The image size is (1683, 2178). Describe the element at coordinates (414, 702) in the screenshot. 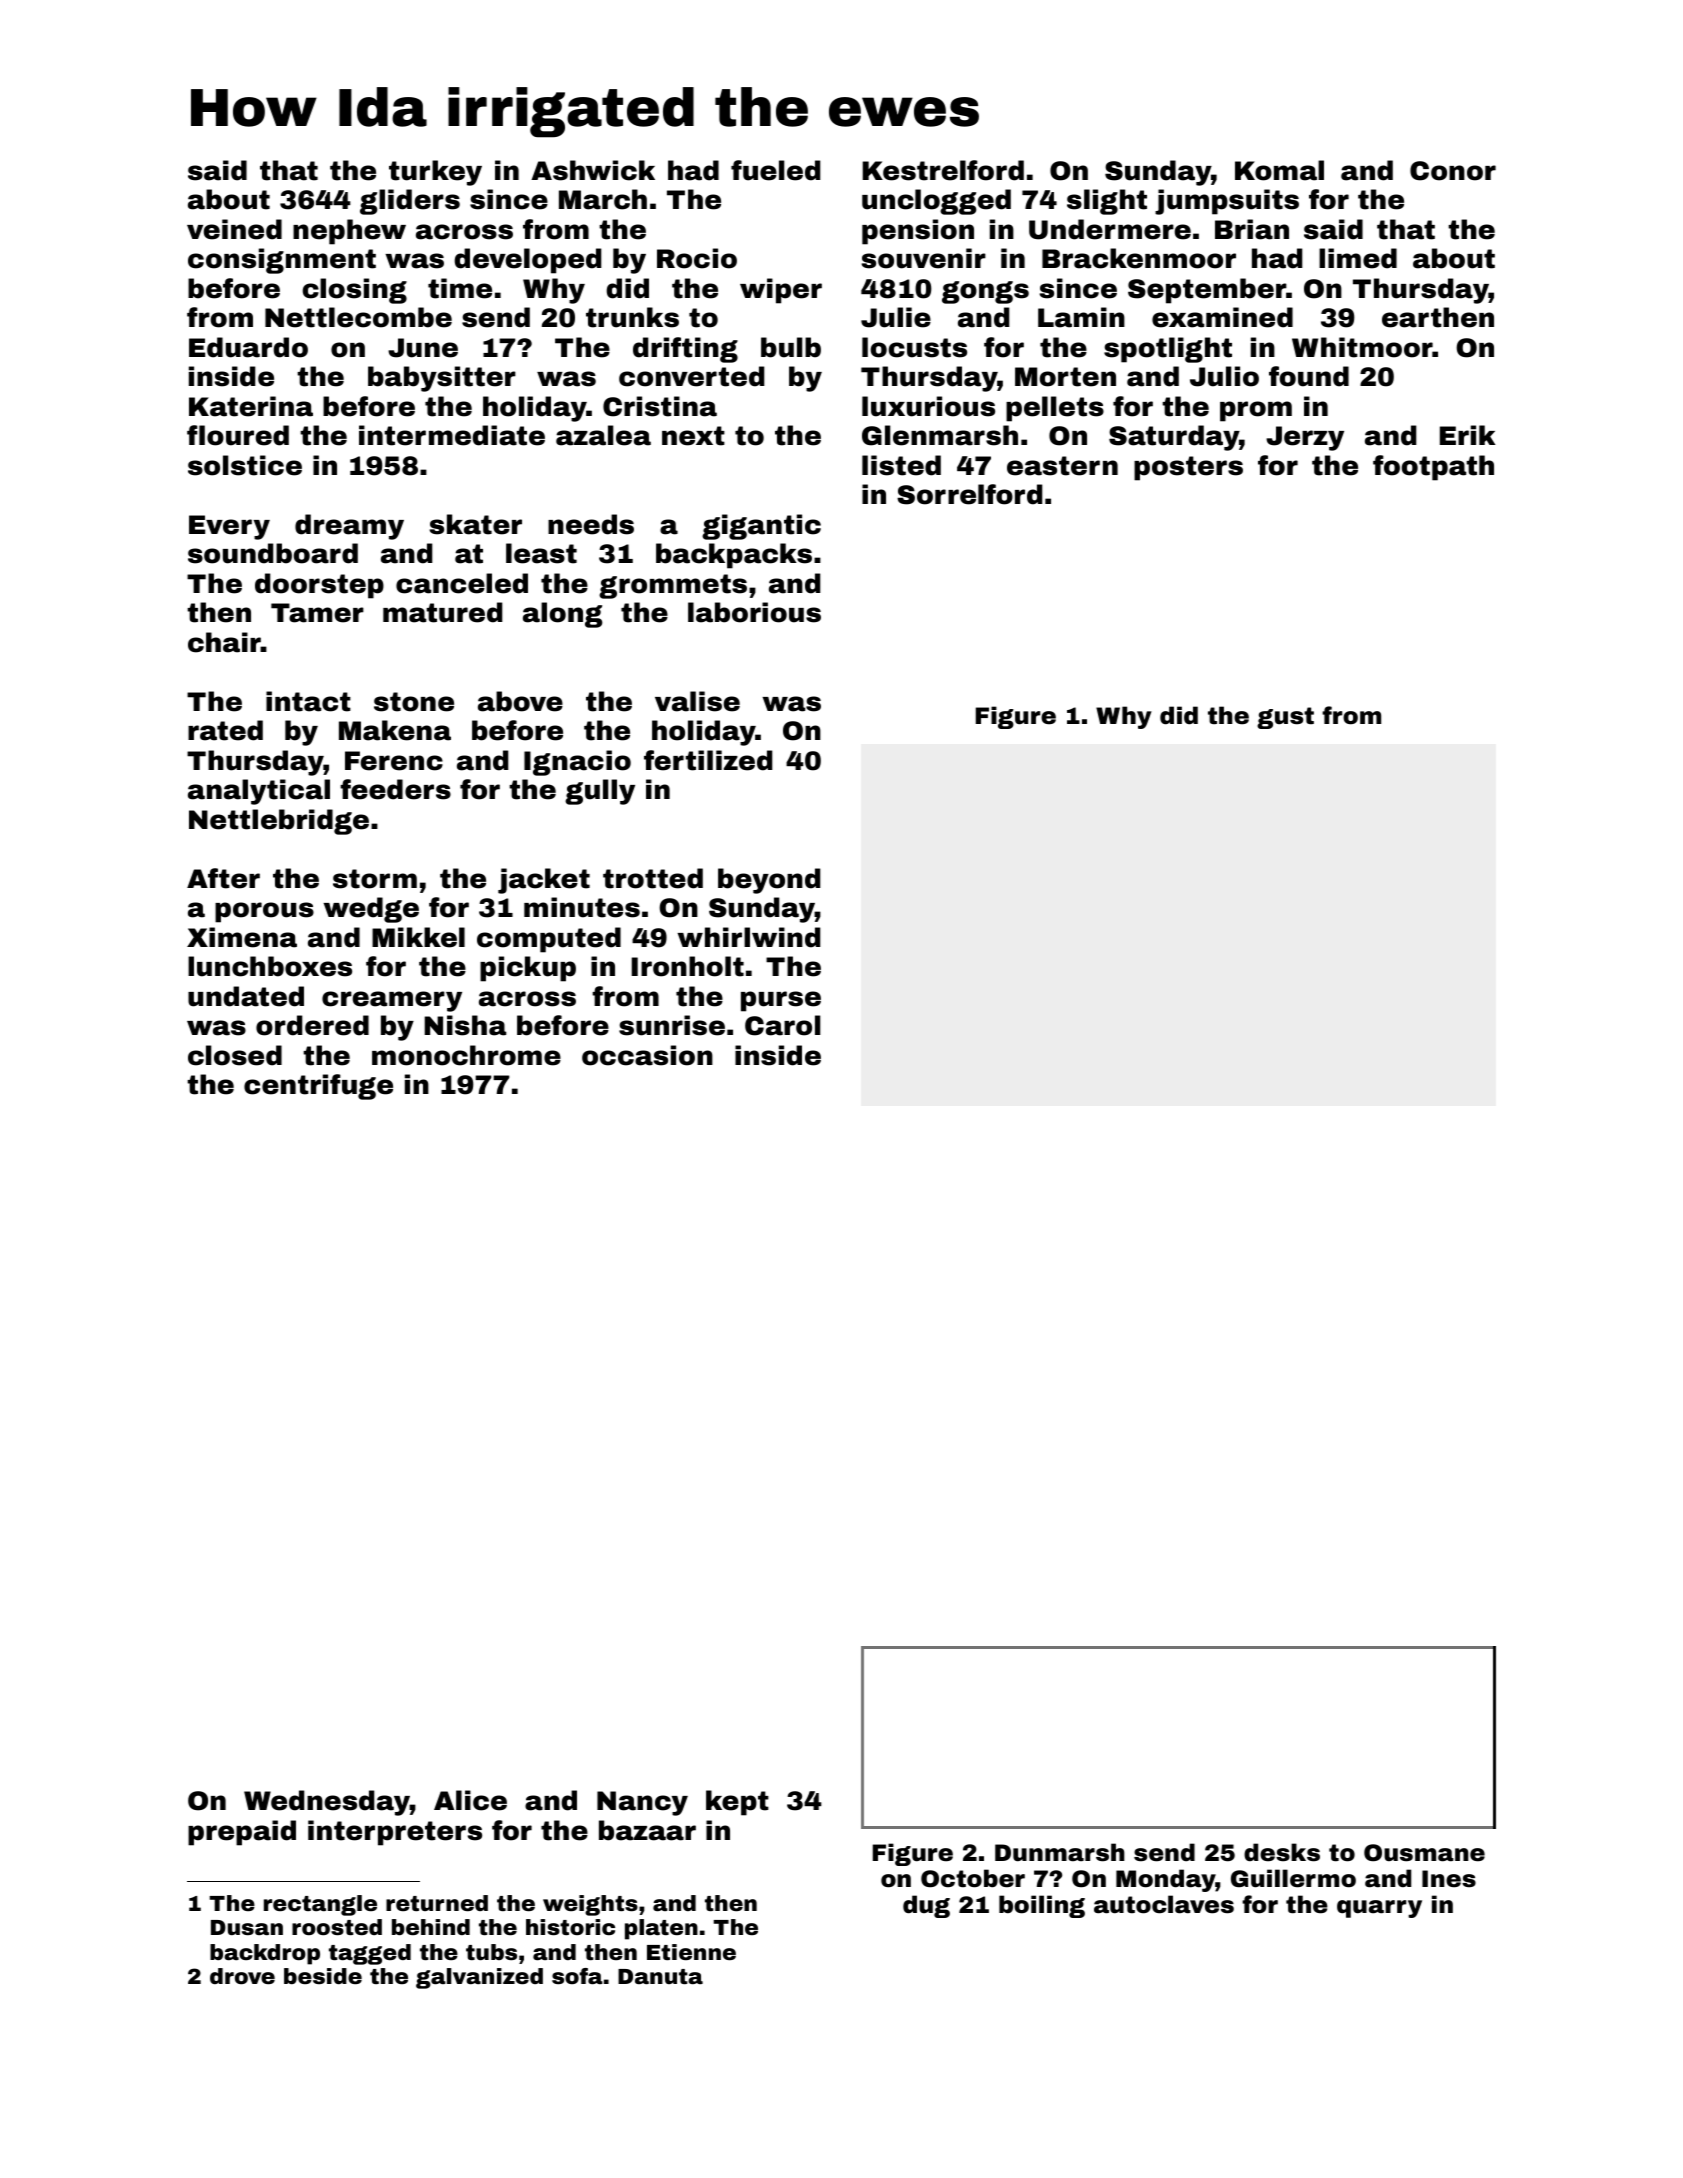

I see `stone` at that location.
